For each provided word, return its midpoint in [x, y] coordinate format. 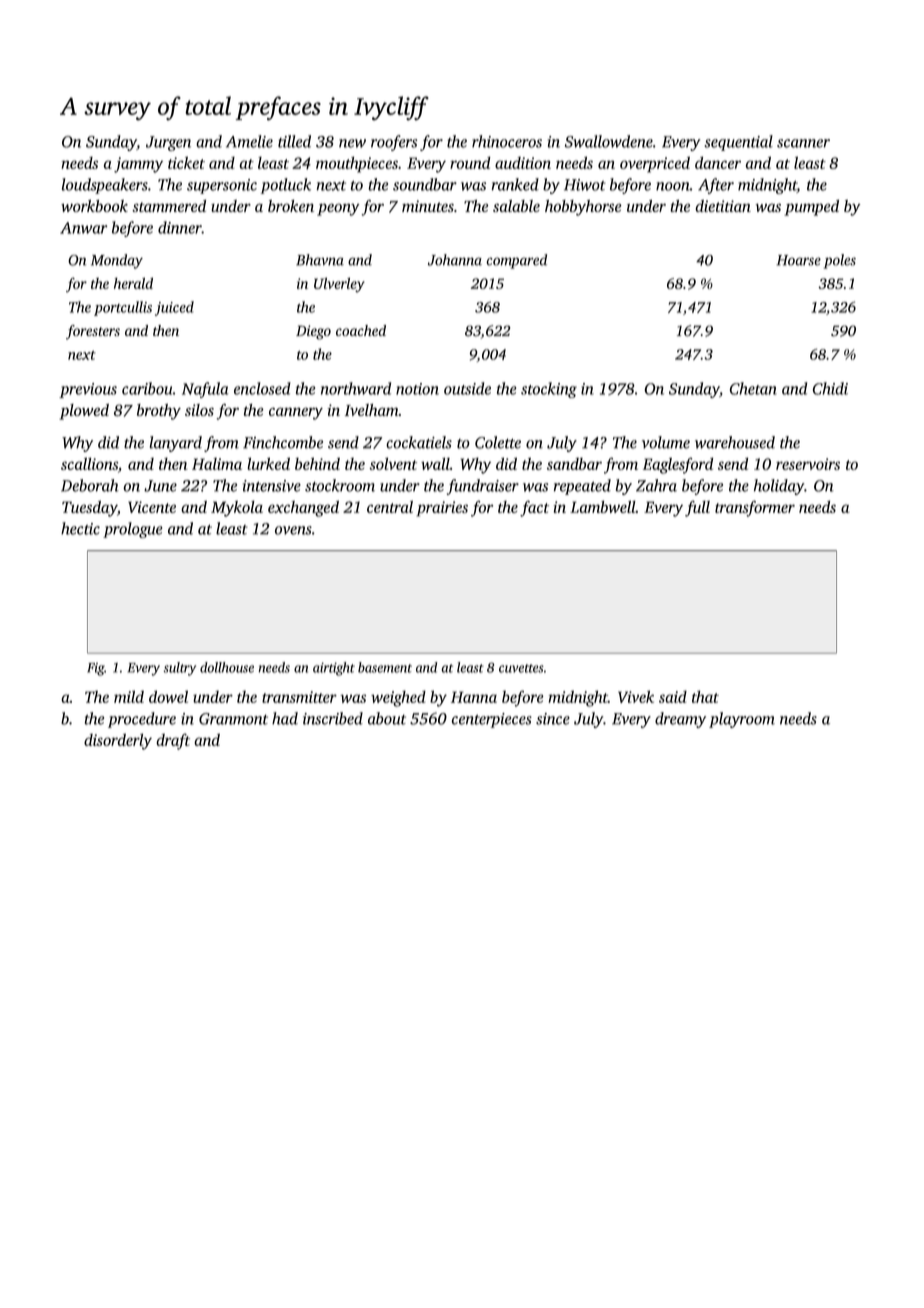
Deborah [90, 485]
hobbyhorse [583, 208]
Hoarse [798, 260]
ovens [293, 530]
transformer [755, 508]
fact [534, 509]
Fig [95, 669]
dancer [718, 162]
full [697, 509]
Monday [117, 261]
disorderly [118, 741]
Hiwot [585, 185]
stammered [169, 206]
